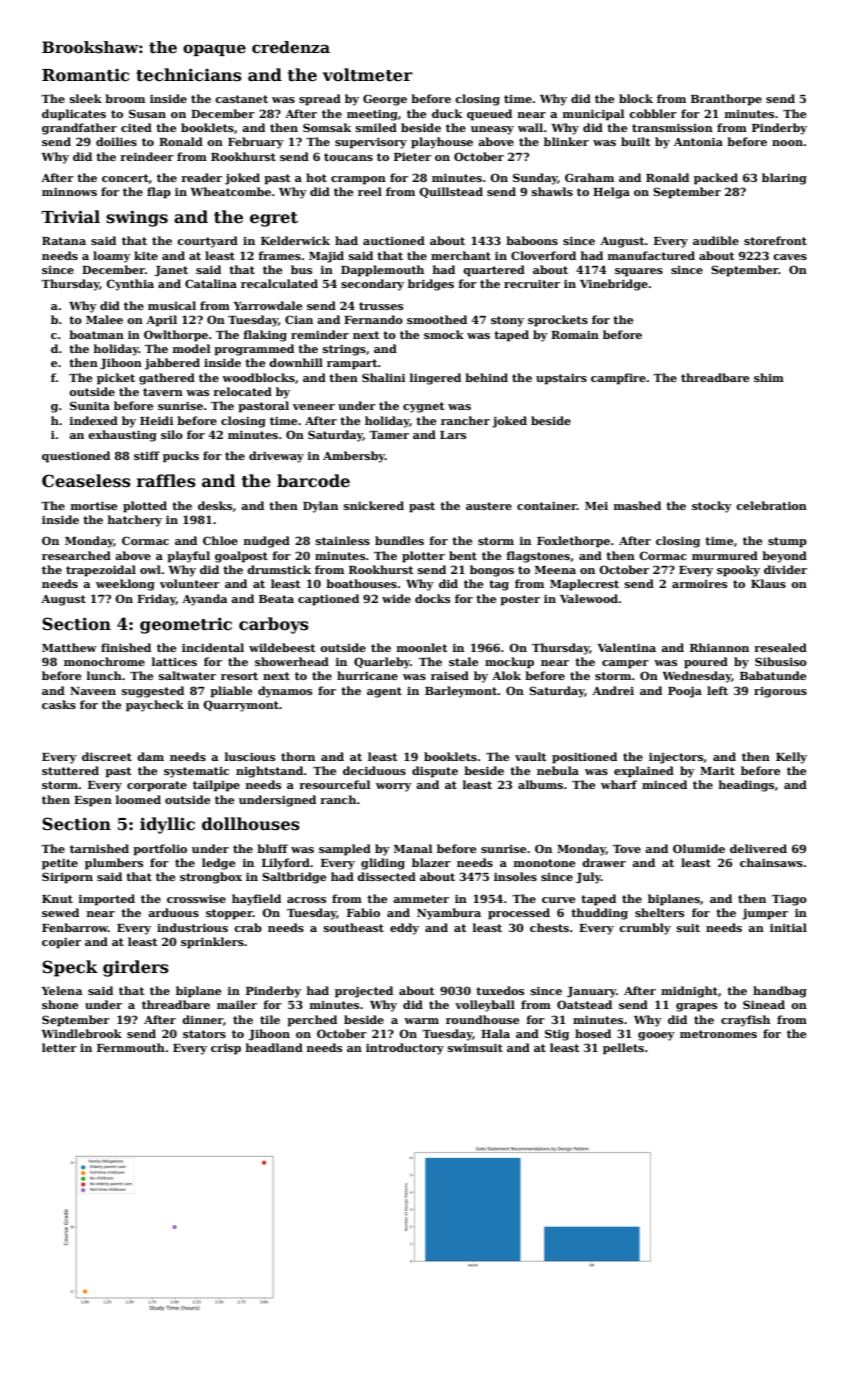 The width and height of the screenshot is (849, 1400). What do you see at coordinates (726, 100) in the screenshot?
I see `Branthorpe` at bounding box center [726, 100].
